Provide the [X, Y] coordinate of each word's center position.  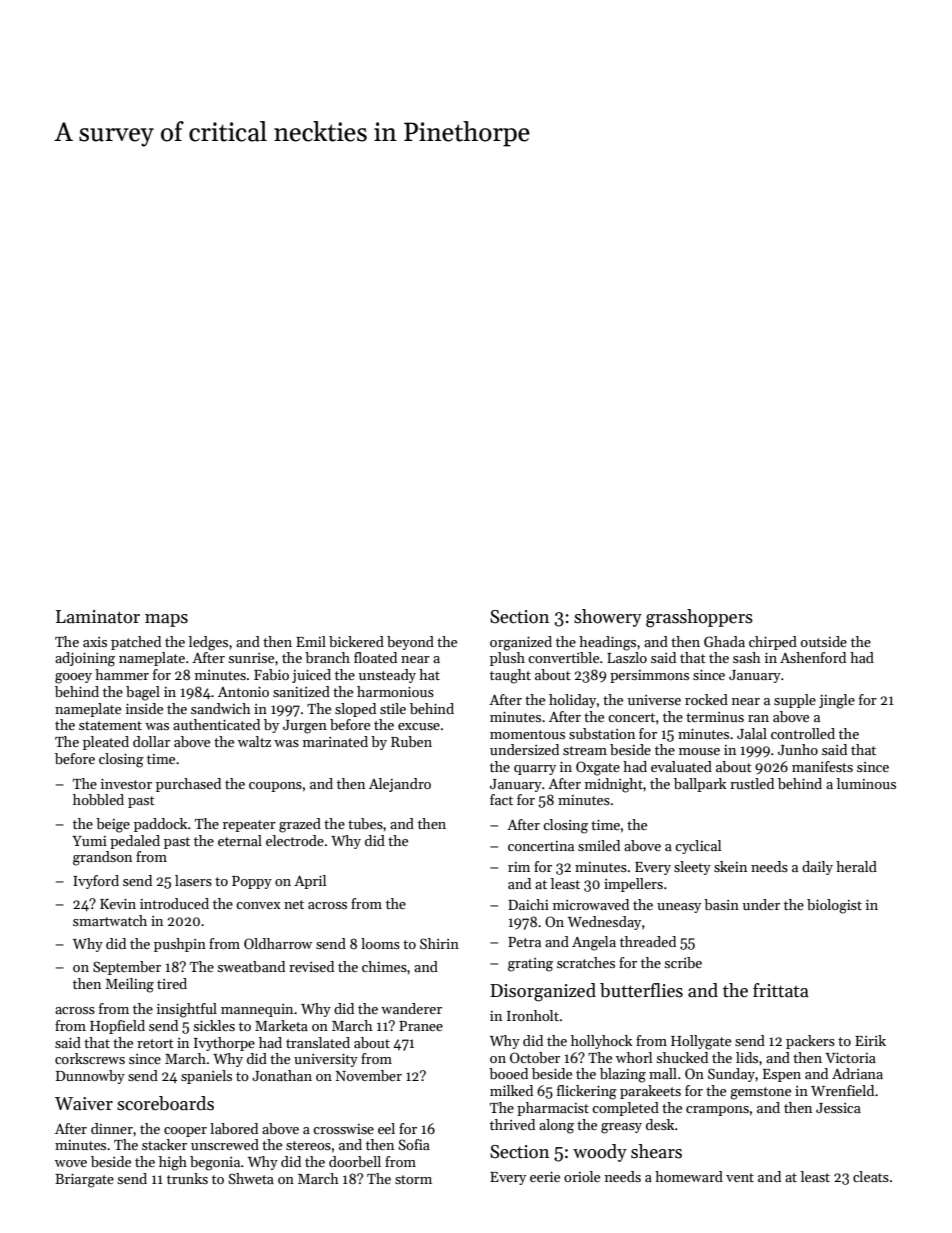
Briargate [84, 1181]
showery [608, 618]
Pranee [421, 1026]
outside [824, 641]
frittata [781, 990]
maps [166, 620]
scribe [683, 962]
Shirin [439, 943]
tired [172, 983]
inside [144, 708]
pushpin [180, 945]
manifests [822, 766]
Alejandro [400, 785]
